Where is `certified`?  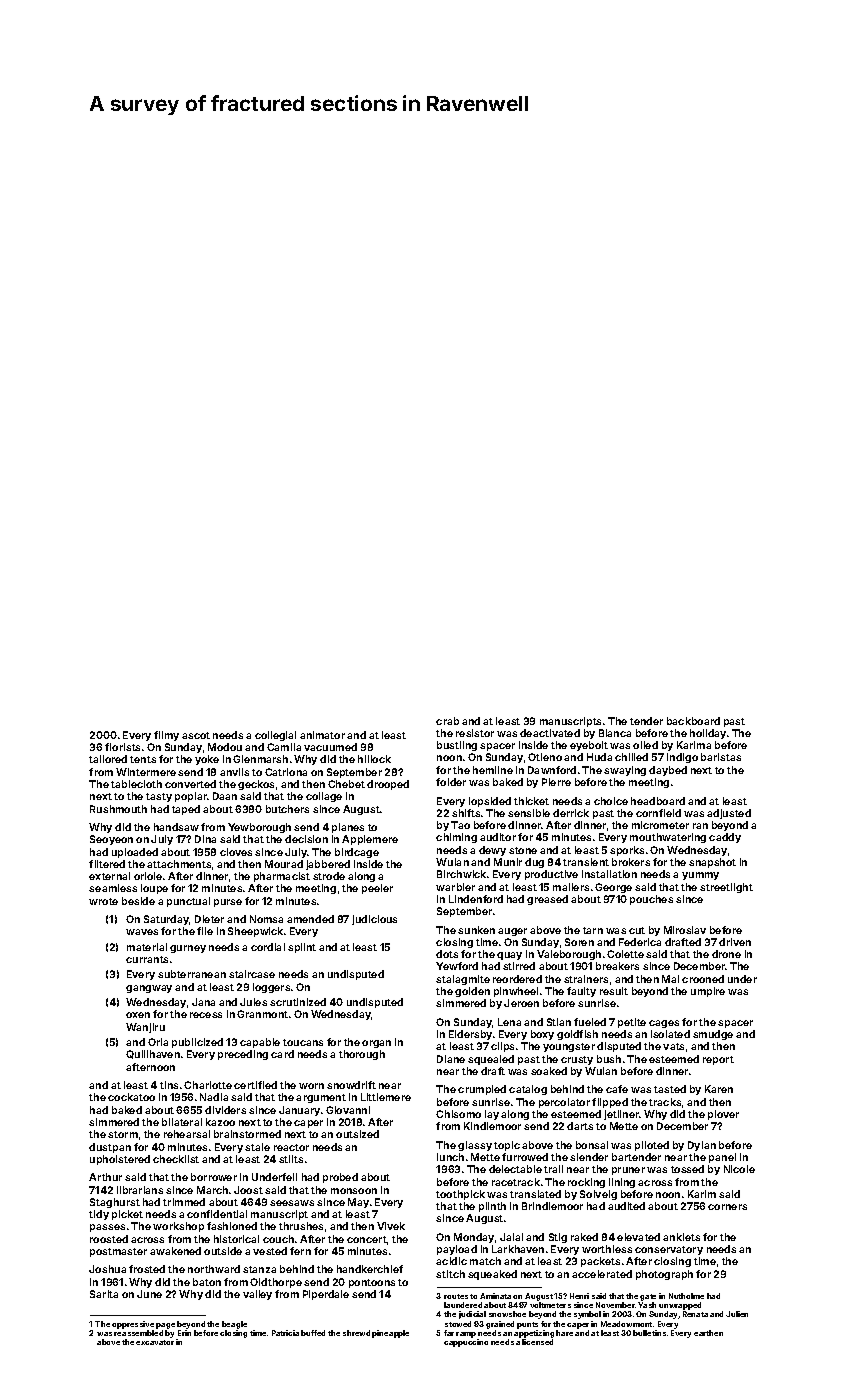
certified is located at coordinates (255, 1085).
